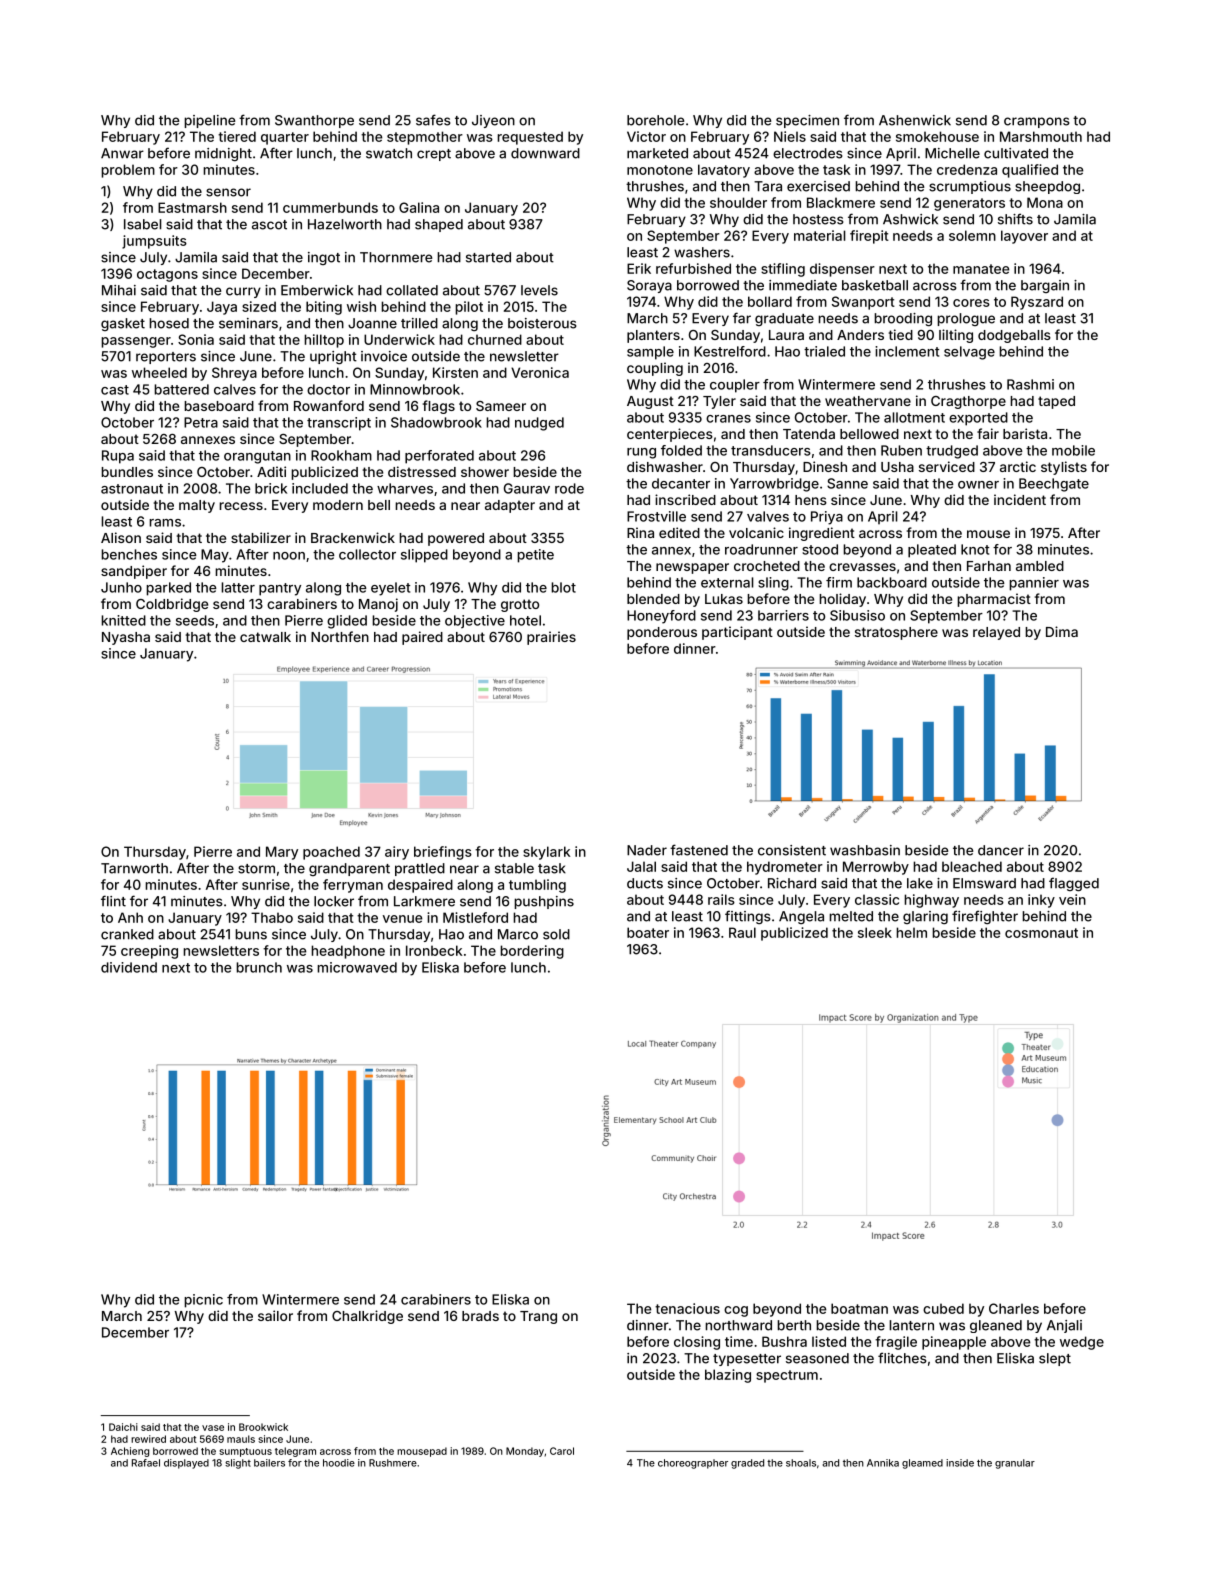  I want to click on Anders, so click(860, 335).
